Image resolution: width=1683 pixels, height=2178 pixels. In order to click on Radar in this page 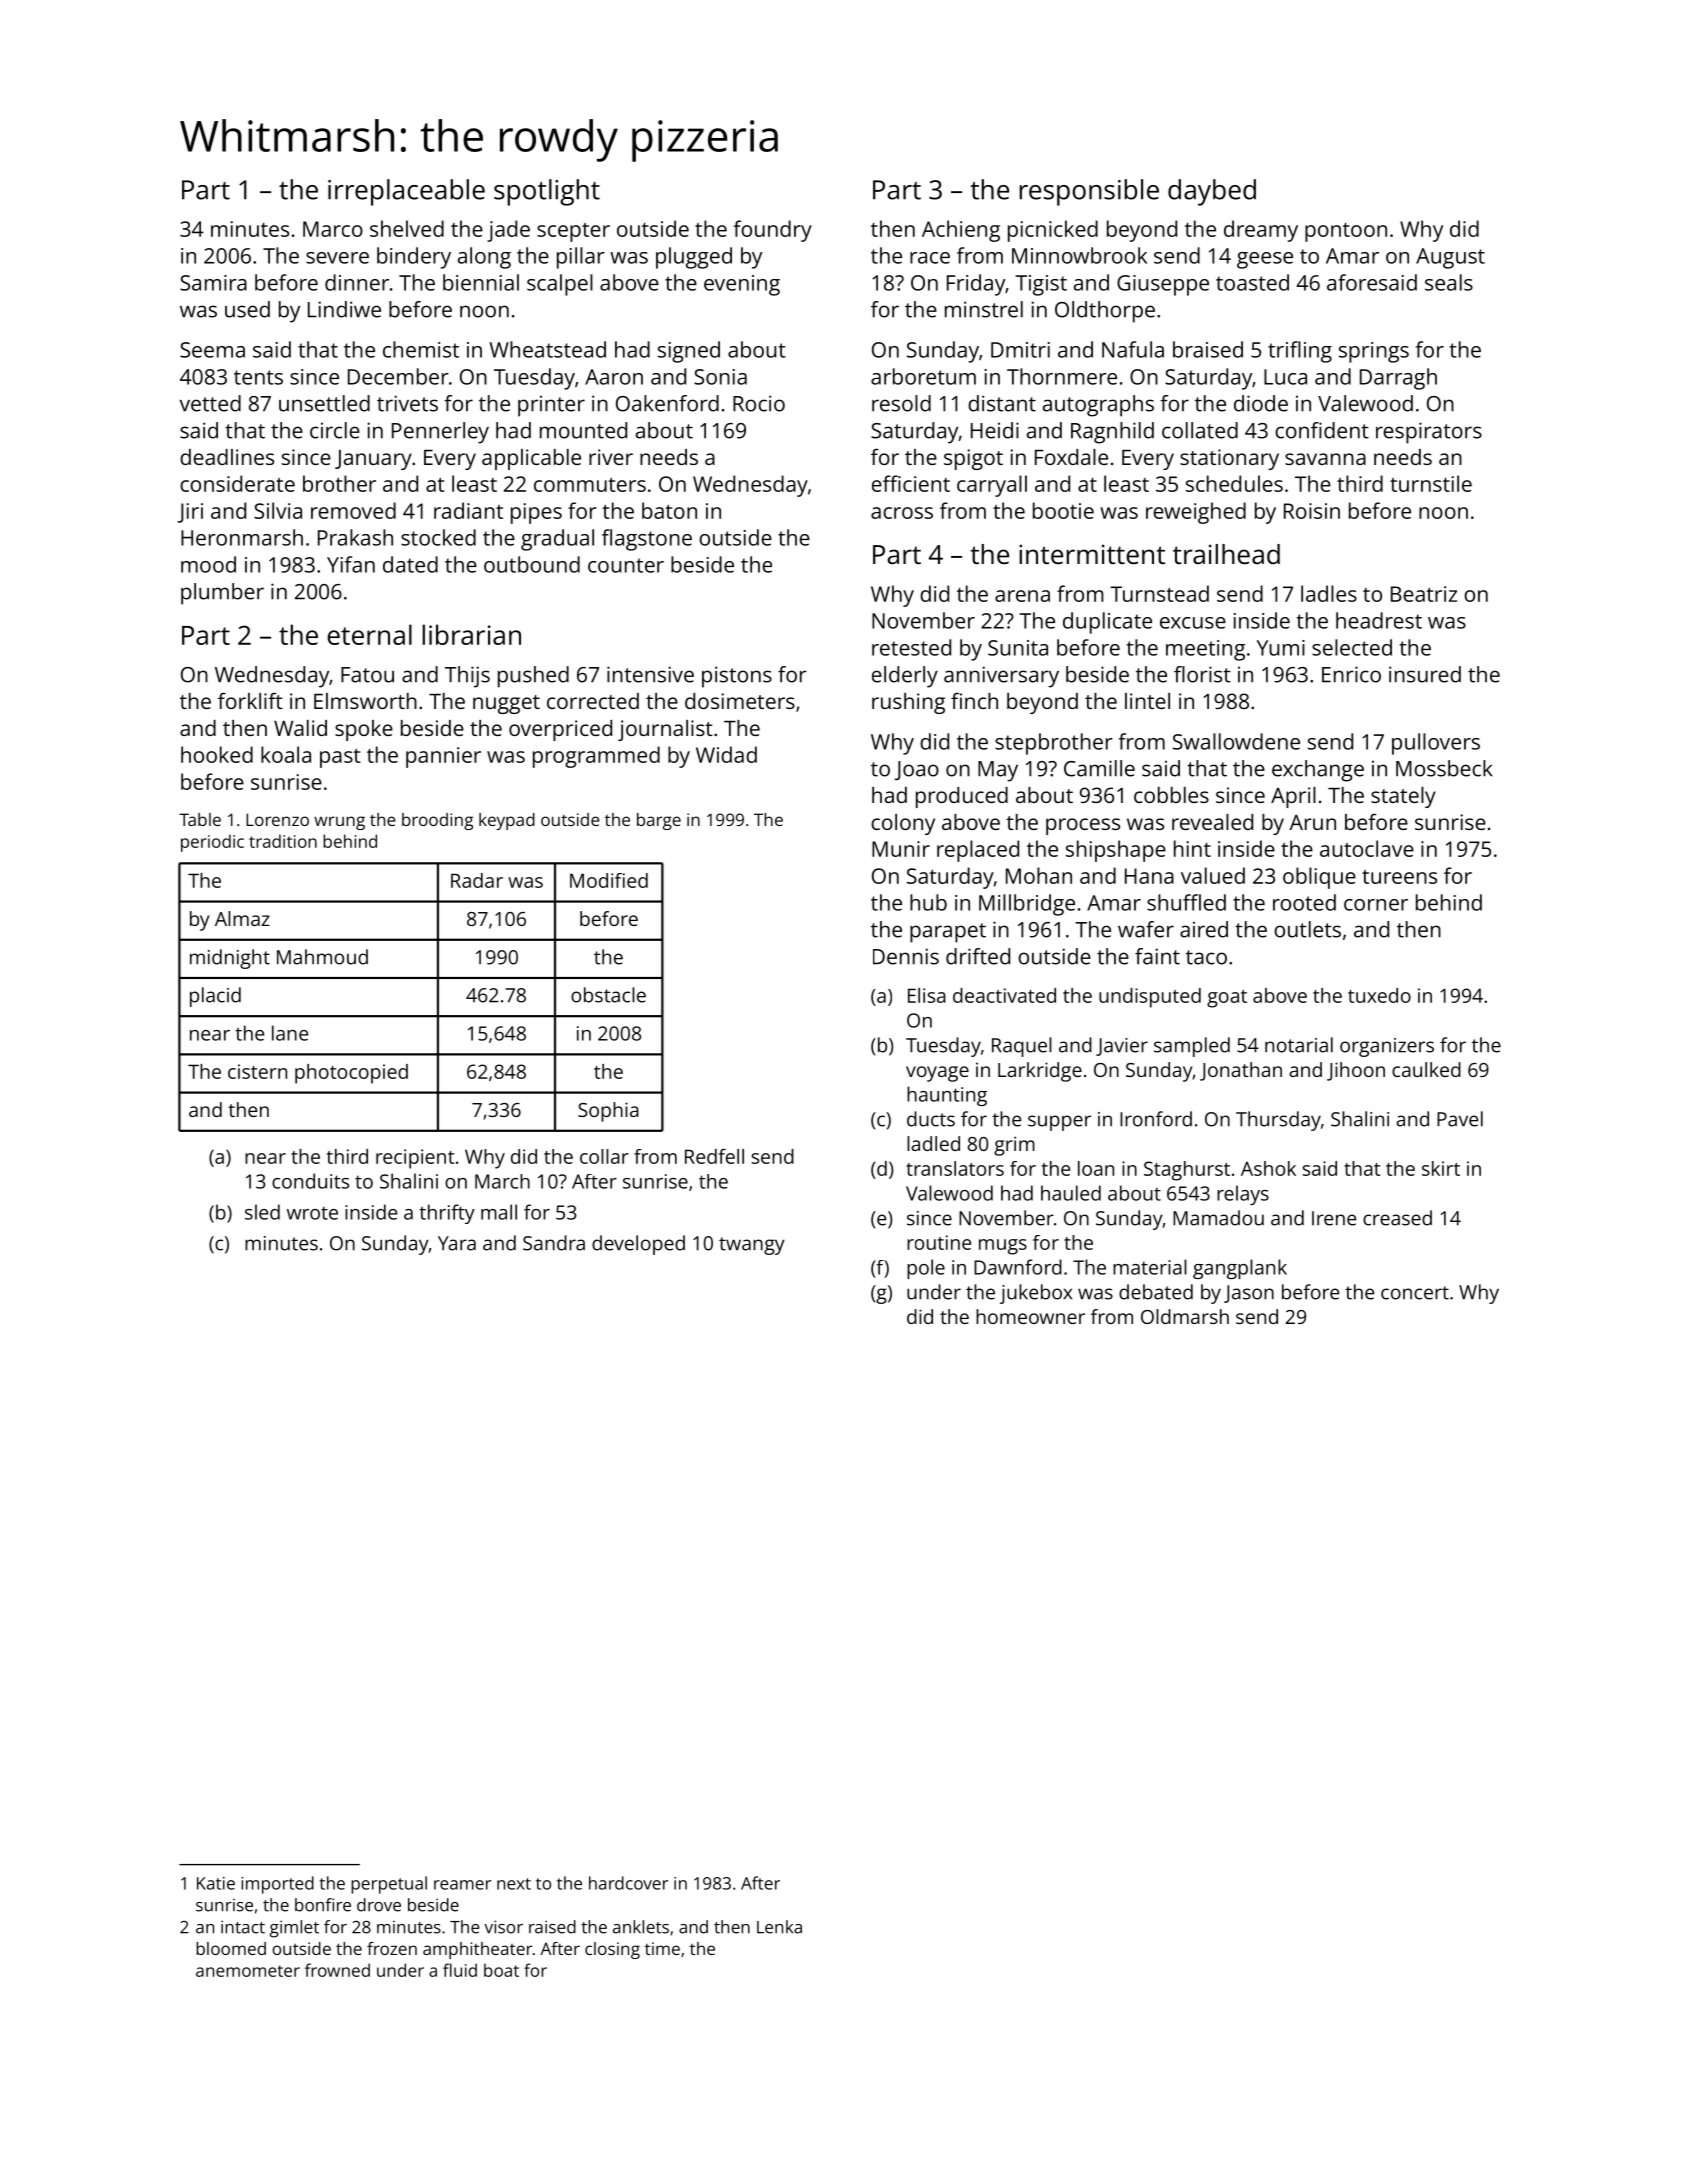, I will do `click(477, 880)`.
